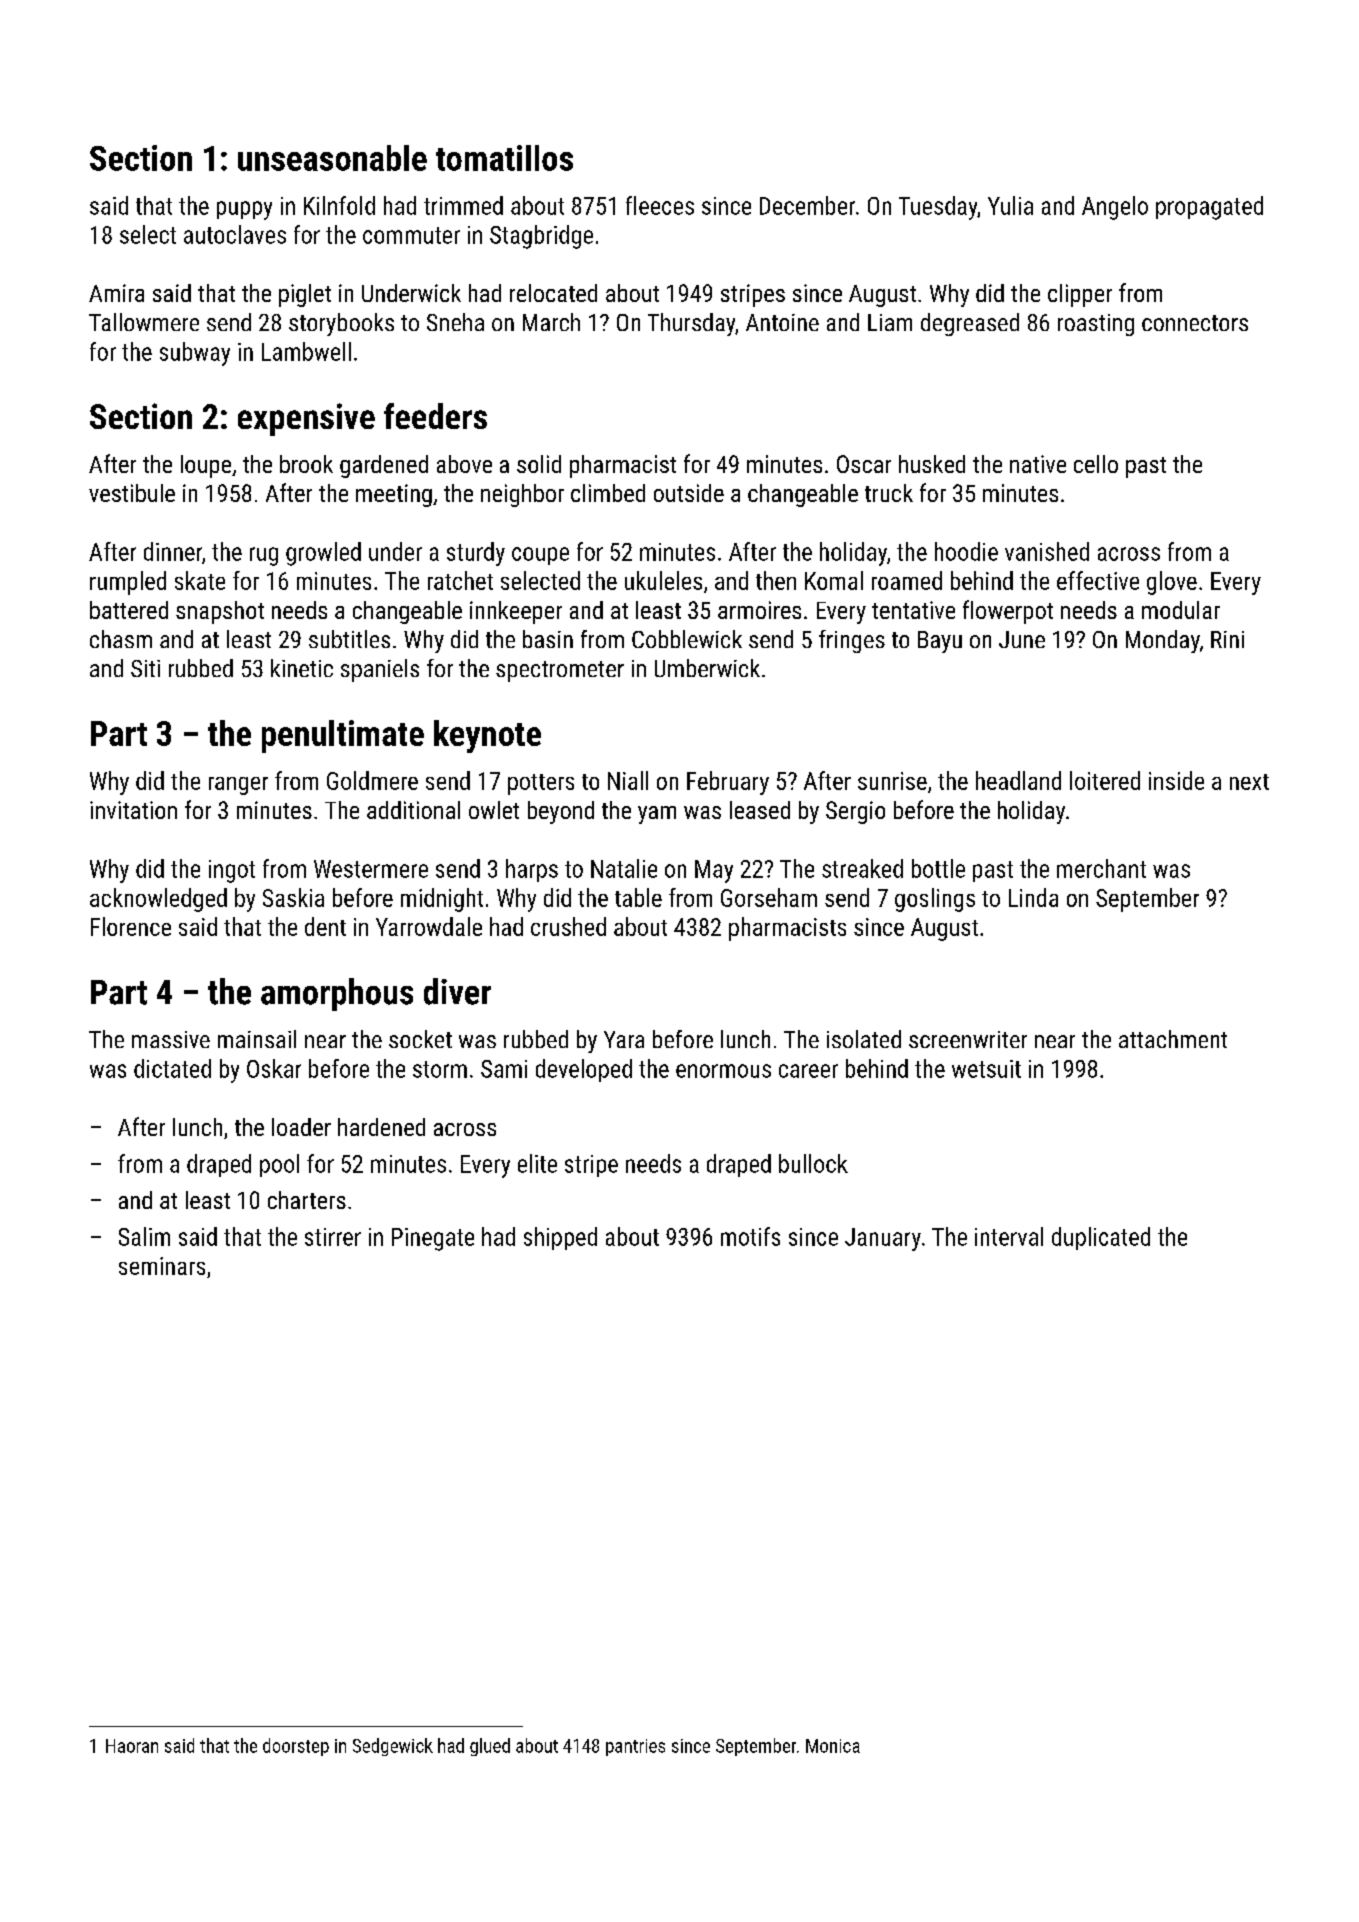  Describe the element at coordinates (1101, 1238) in the screenshot. I see `duplicated` at that location.
